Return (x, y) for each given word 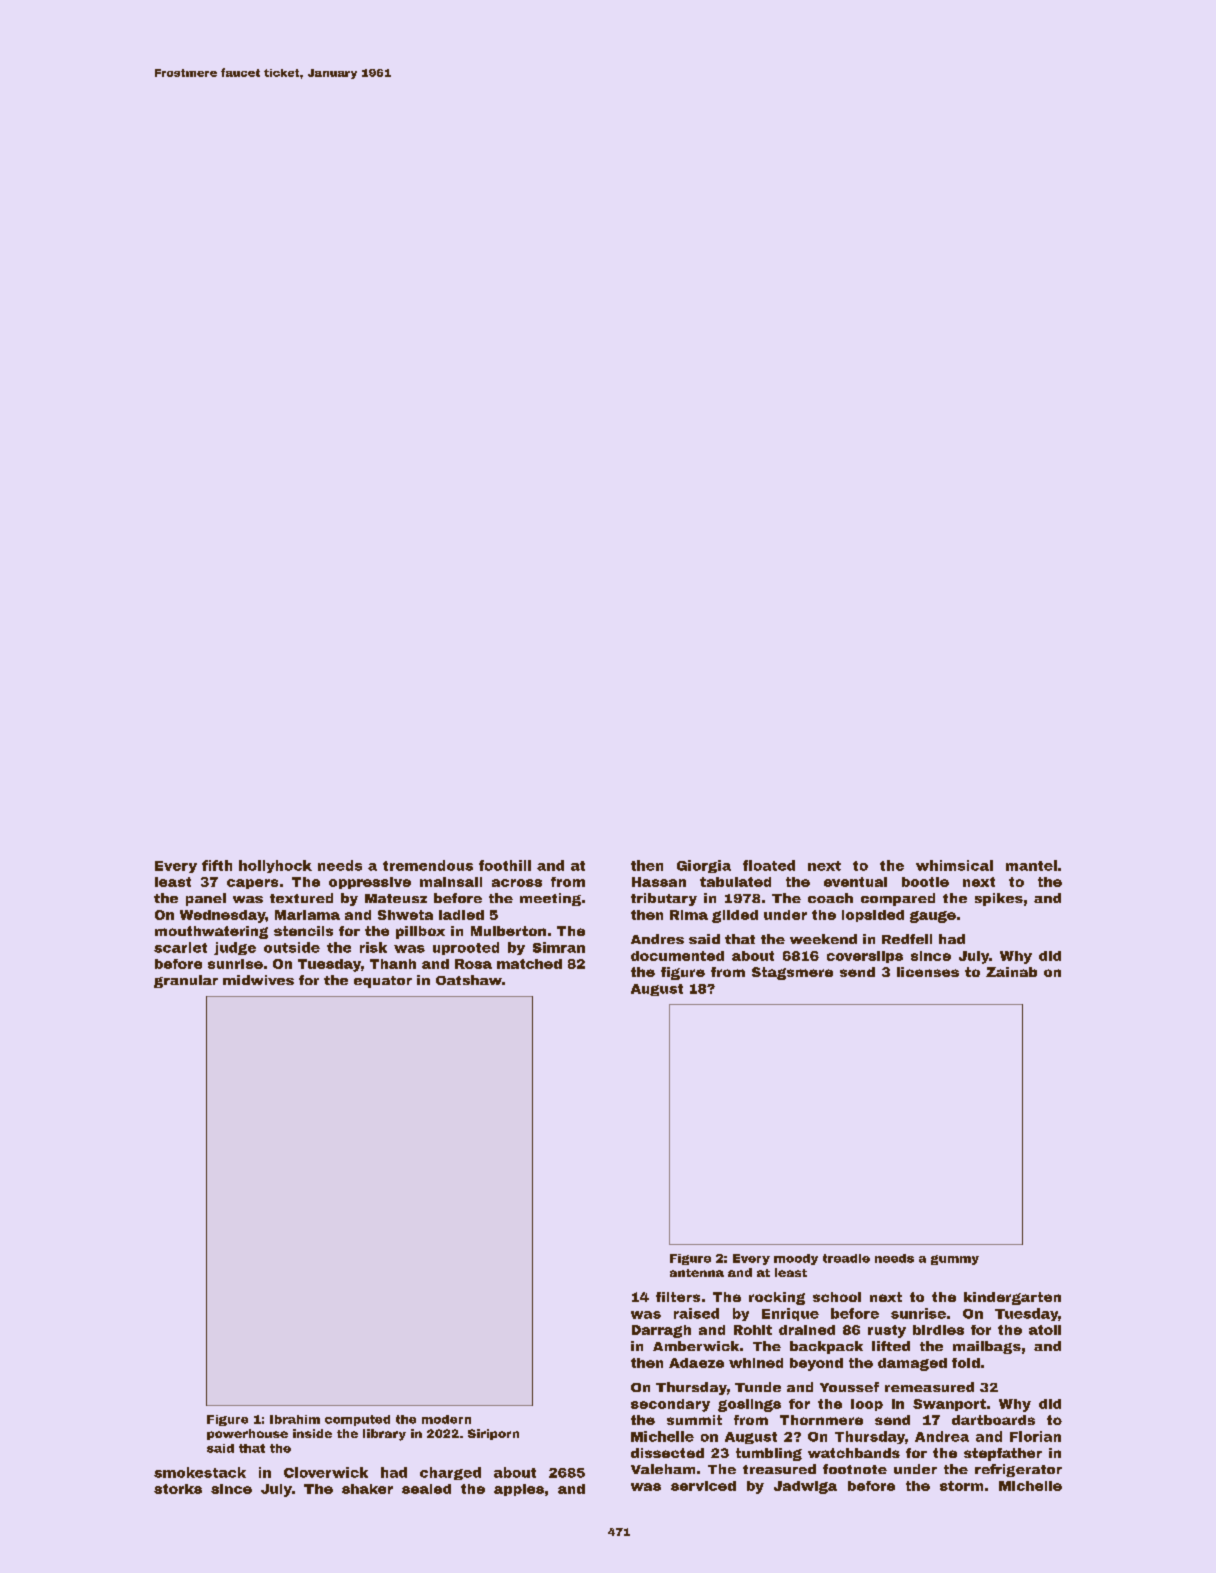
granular (186, 981)
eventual (855, 882)
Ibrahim (295, 1419)
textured (301, 898)
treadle (846, 1258)
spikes (999, 899)
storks (178, 1489)
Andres (657, 939)
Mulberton (508, 931)
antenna (697, 1273)
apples (519, 1490)
